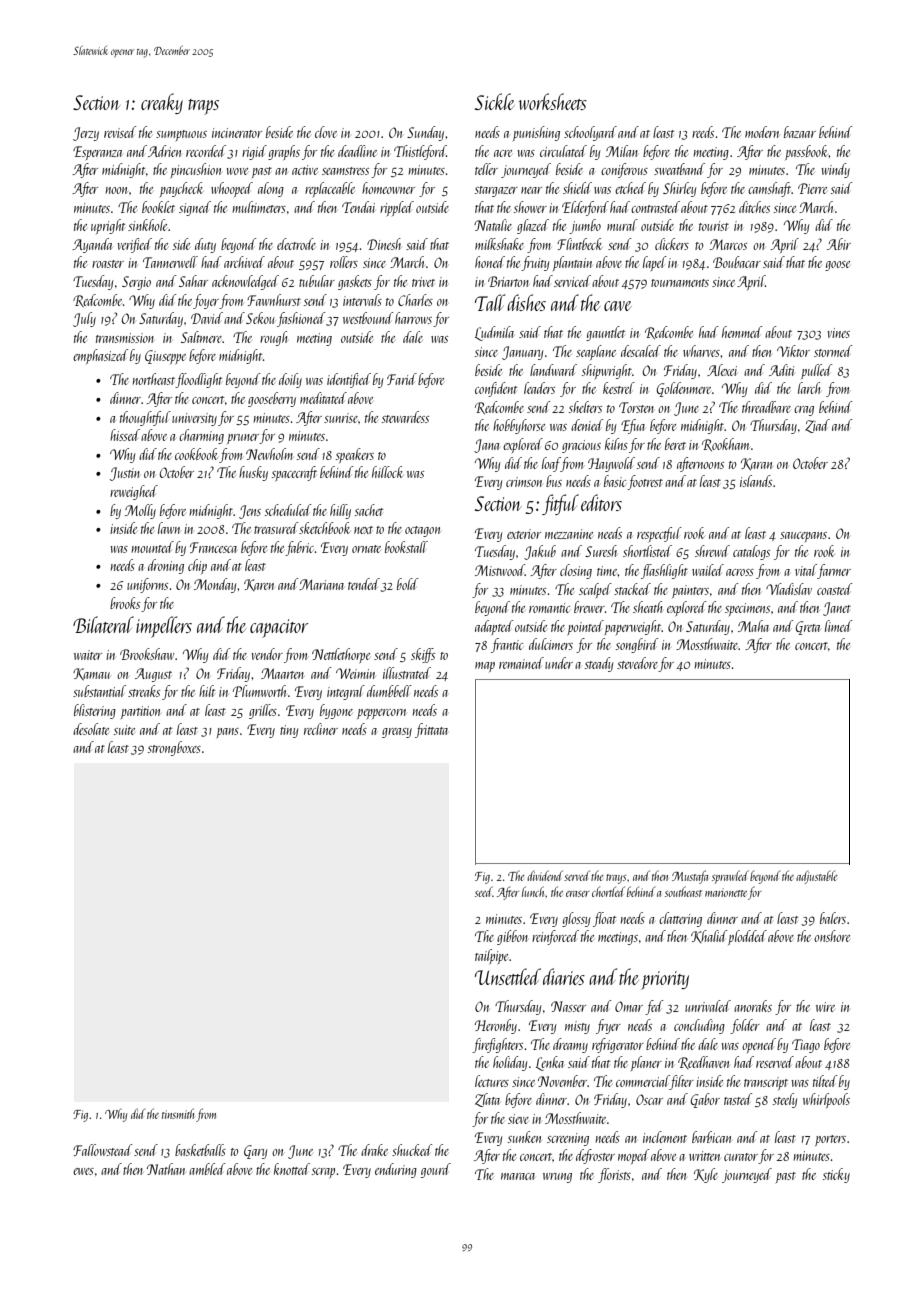 This image has width=924, height=1308. What do you see at coordinates (690, 877) in the image?
I see `Mustafa` at bounding box center [690, 877].
